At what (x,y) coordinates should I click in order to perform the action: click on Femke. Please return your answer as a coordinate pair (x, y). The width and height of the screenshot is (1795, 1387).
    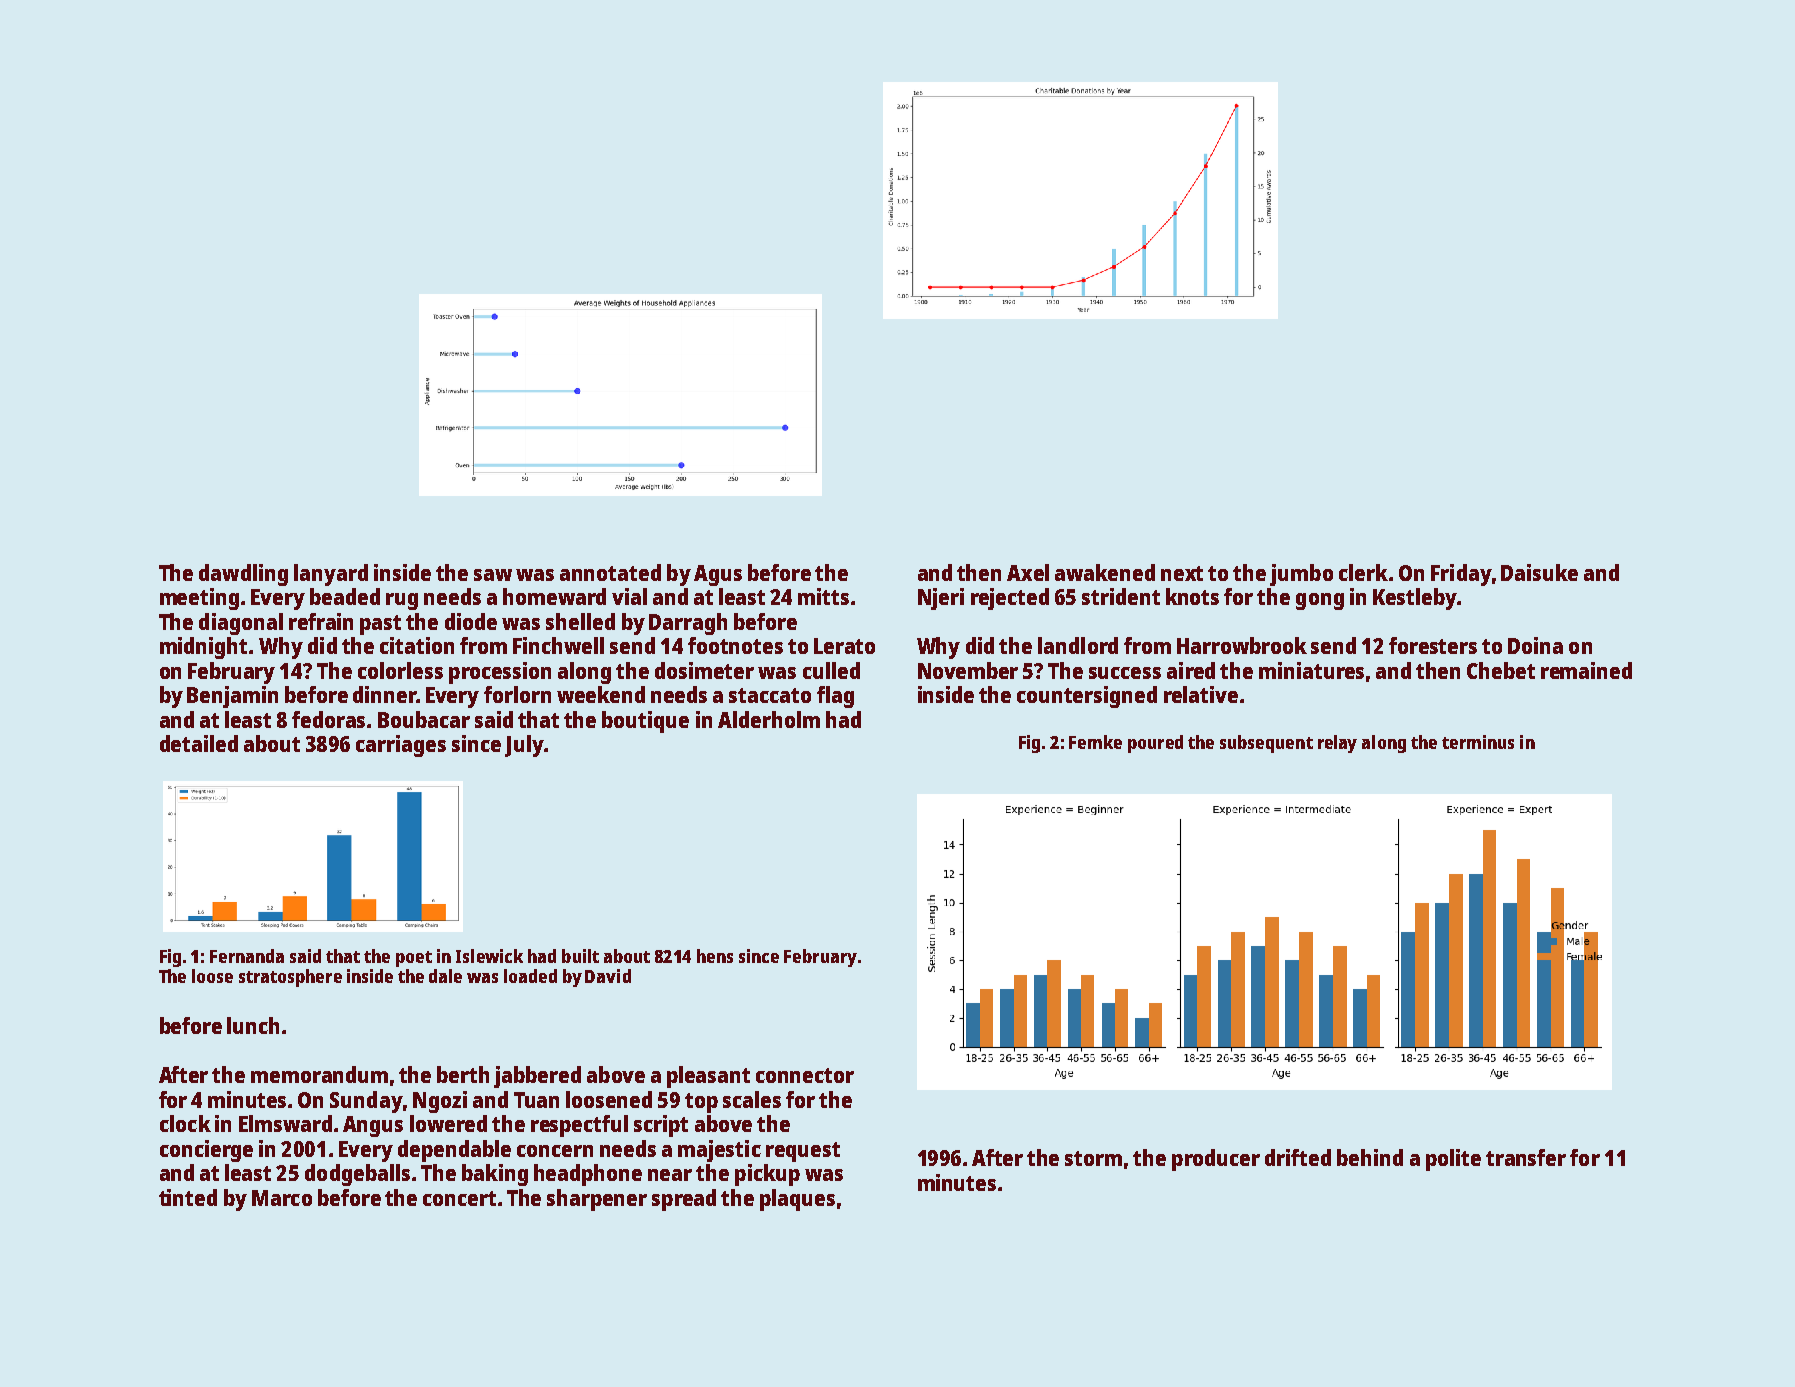
    Looking at the image, I should click on (1095, 742).
